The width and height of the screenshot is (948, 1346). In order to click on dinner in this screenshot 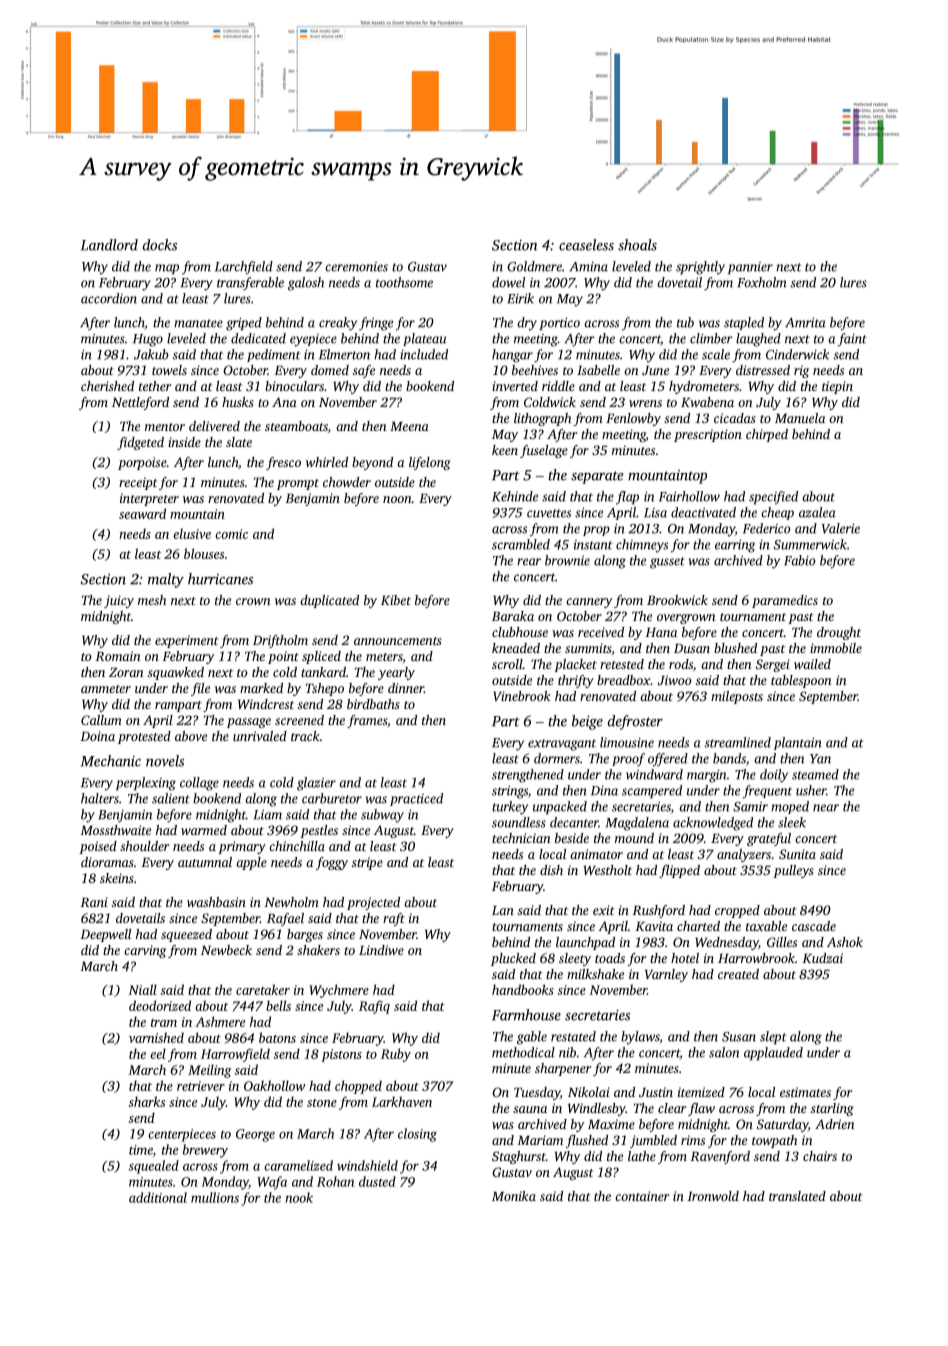, I will do `click(406, 688)`.
